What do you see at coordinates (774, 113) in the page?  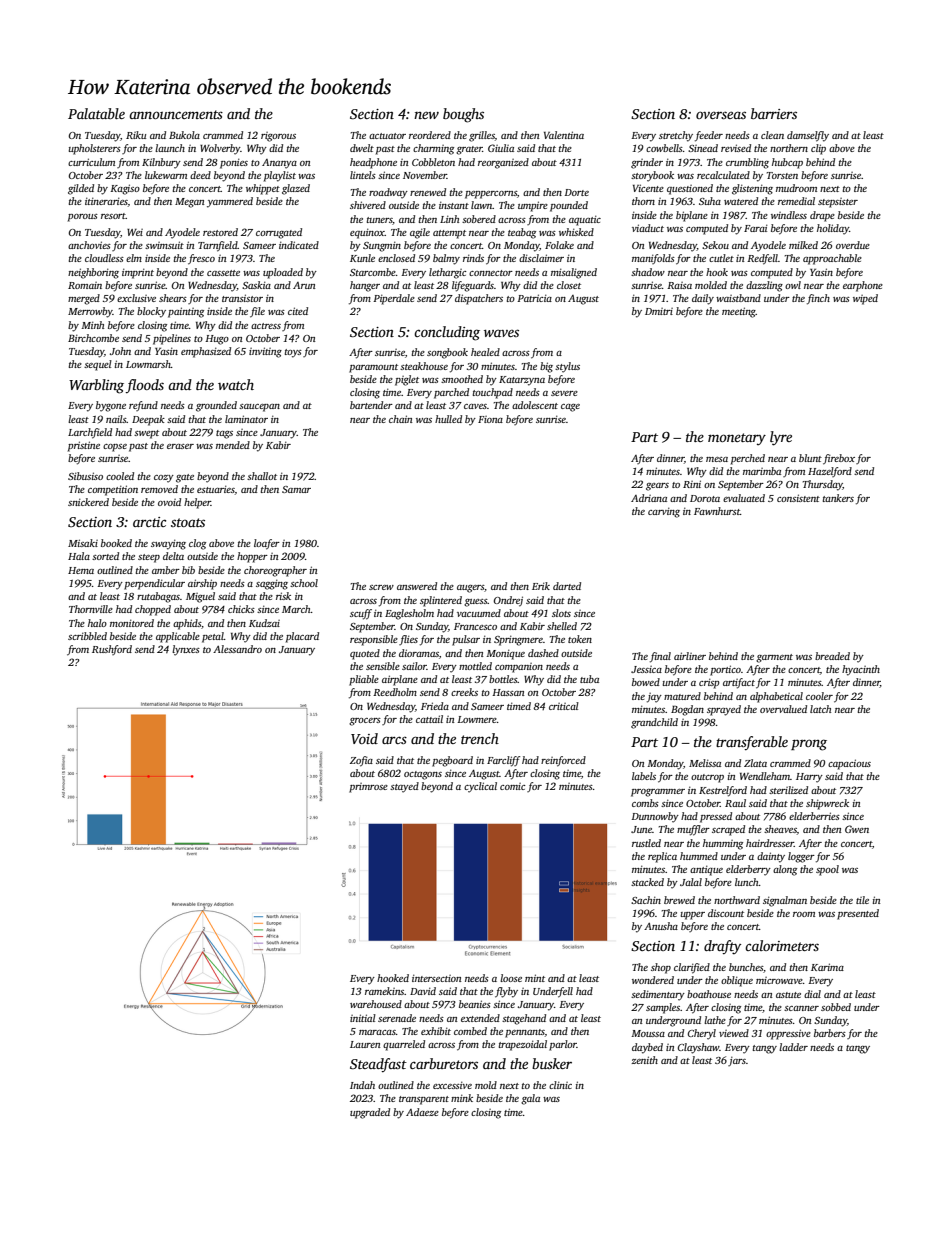 I see `barriers` at bounding box center [774, 113].
